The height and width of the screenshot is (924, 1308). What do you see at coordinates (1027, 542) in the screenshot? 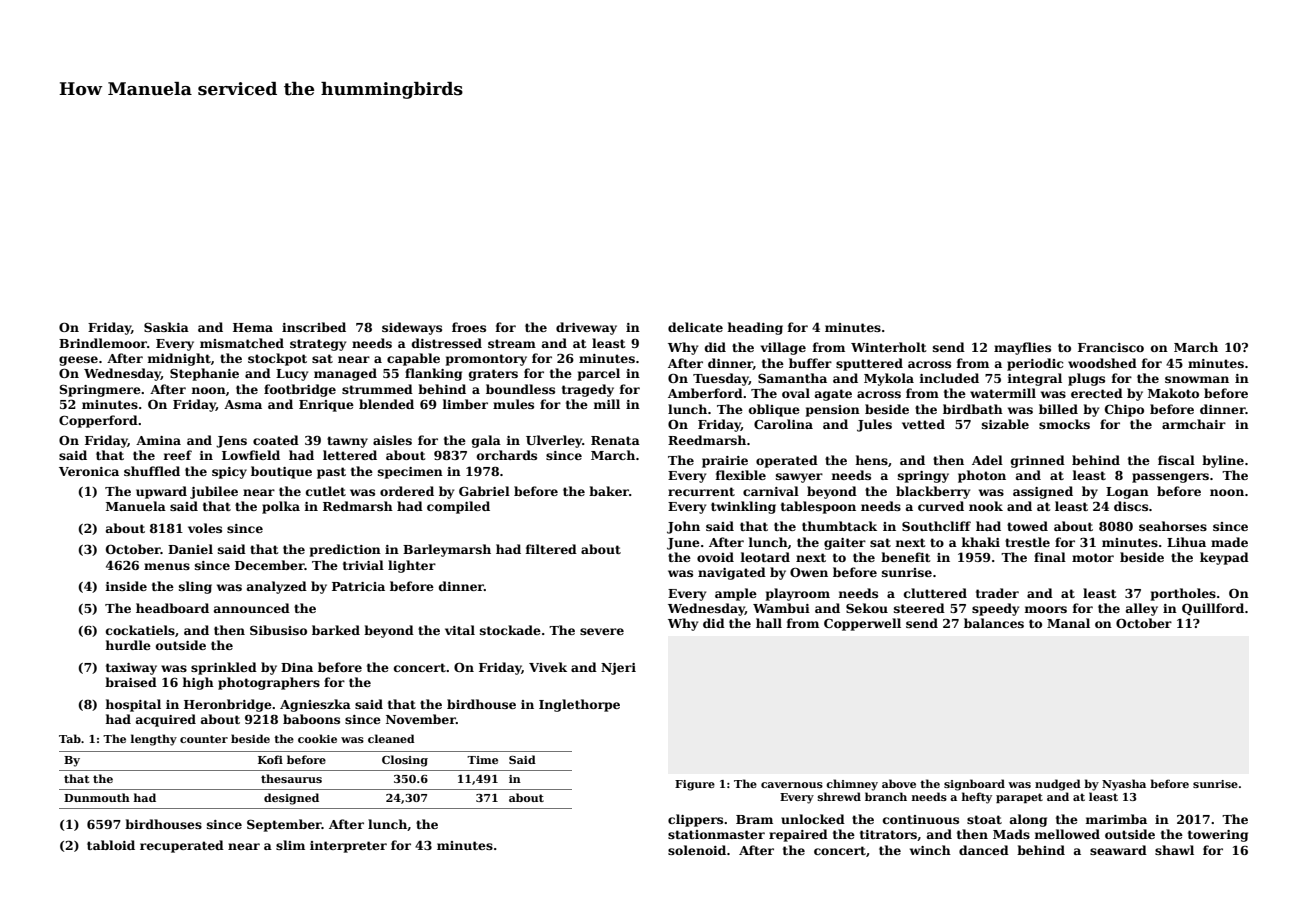
I see `trestle` at bounding box center [1027, 542].
